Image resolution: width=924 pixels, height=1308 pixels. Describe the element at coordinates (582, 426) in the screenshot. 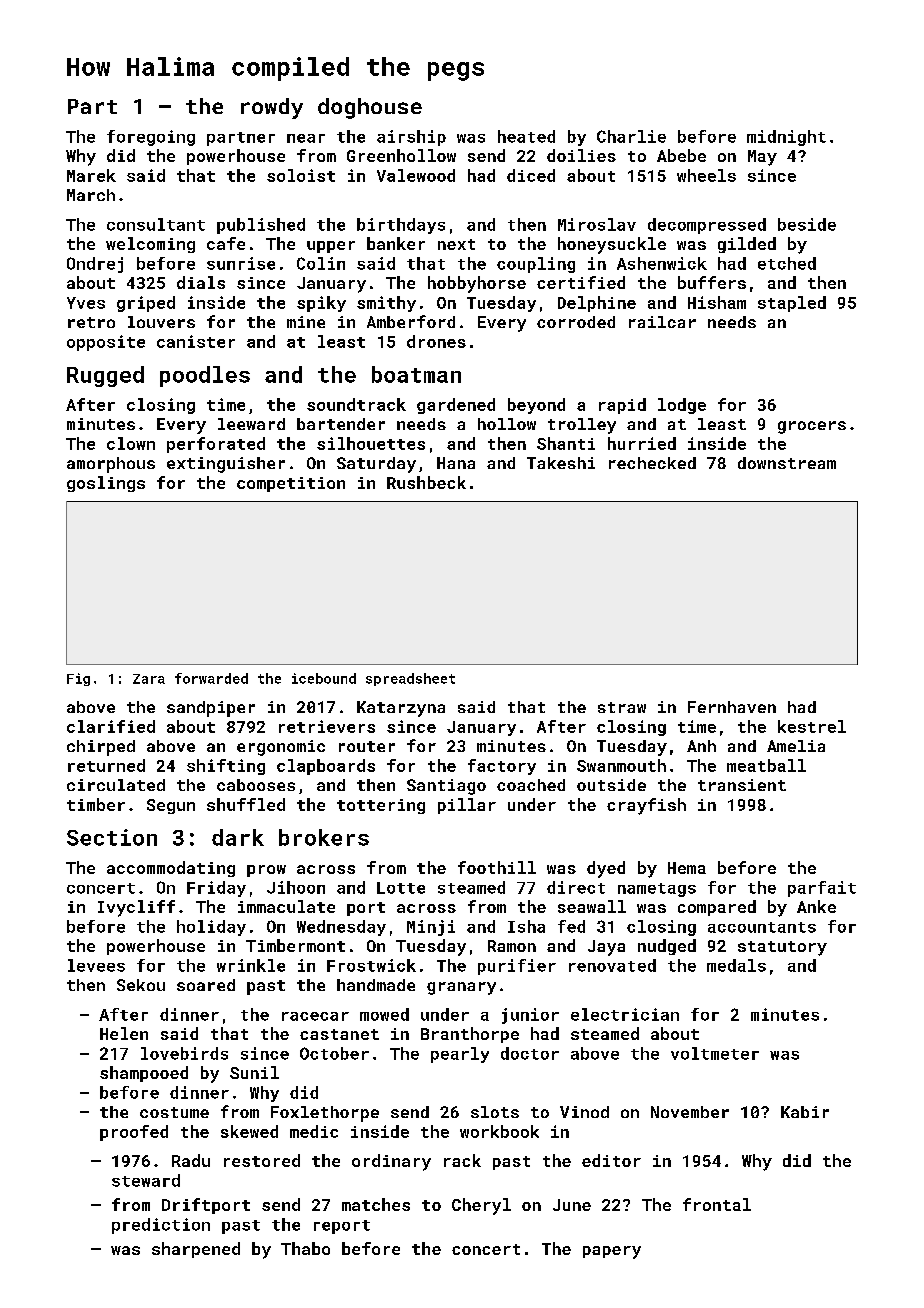

I see `trolley` at that location.
